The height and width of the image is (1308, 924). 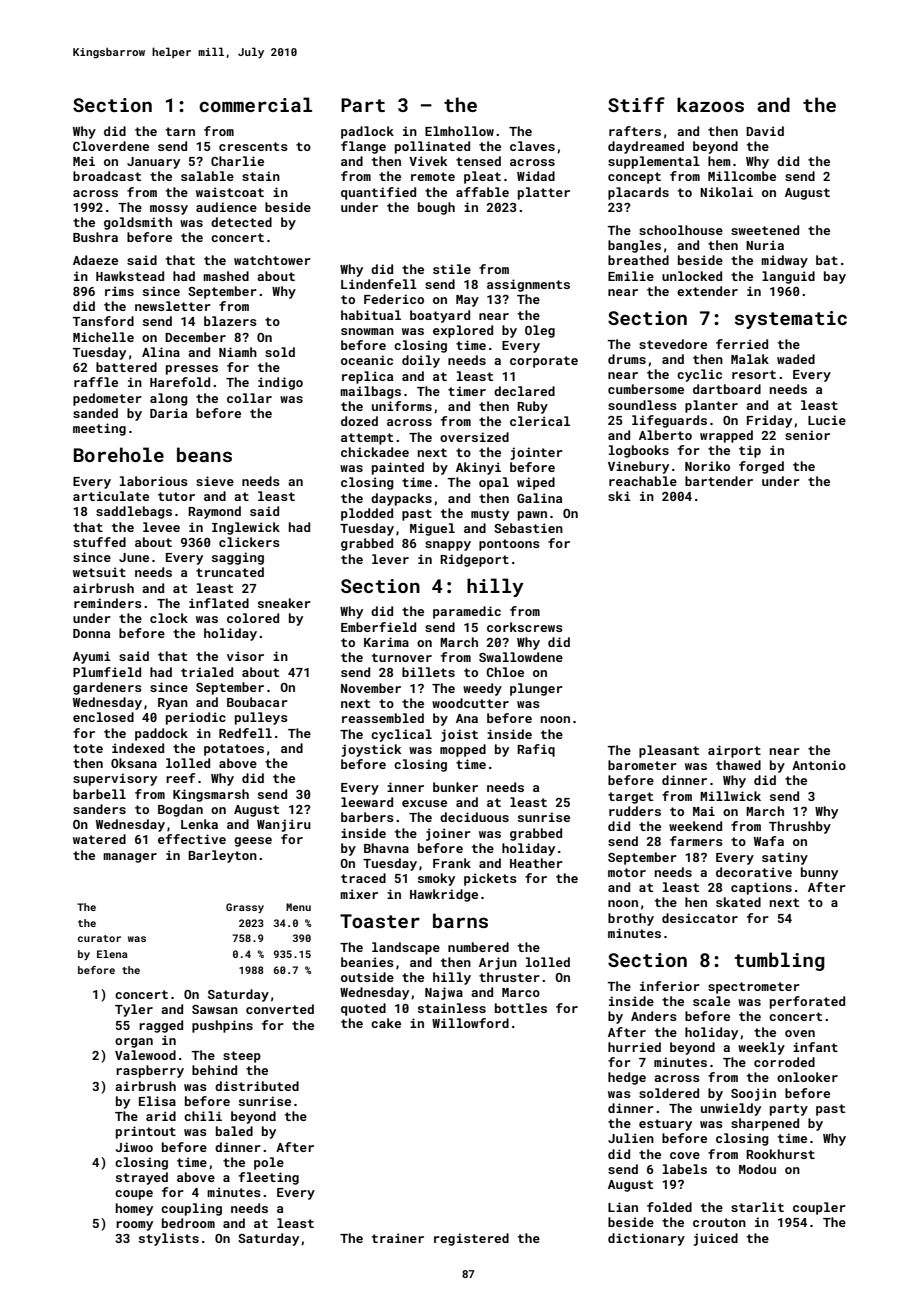 What do you see at coordinates (634, 246) in the image?
I see `bangles` at bounding box center [634, 246].
